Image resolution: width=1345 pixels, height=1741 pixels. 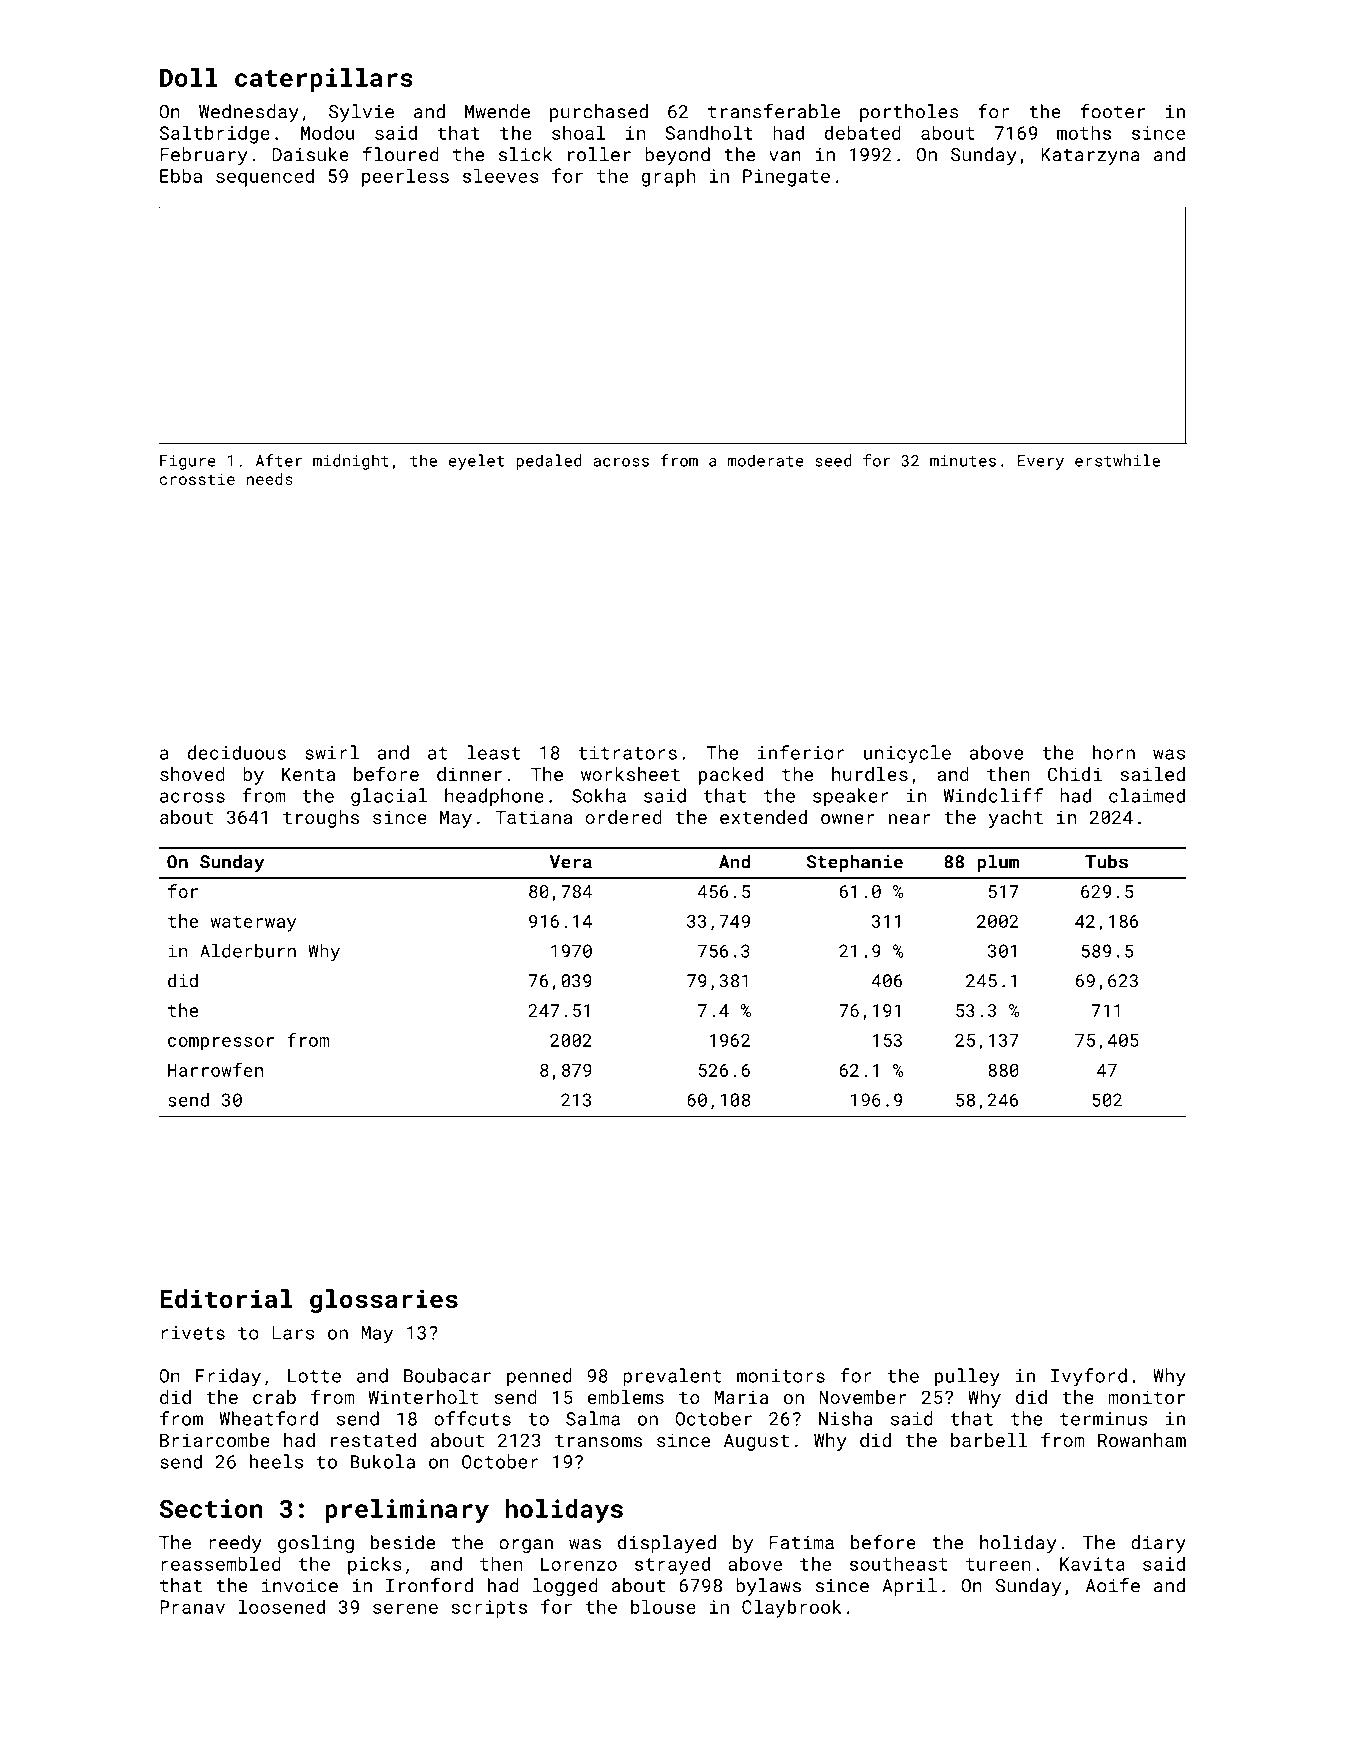 What do you see at coordinates (598, 1440) in the screenshot?
I see `transoms` at bounding box center [598, 1440].
